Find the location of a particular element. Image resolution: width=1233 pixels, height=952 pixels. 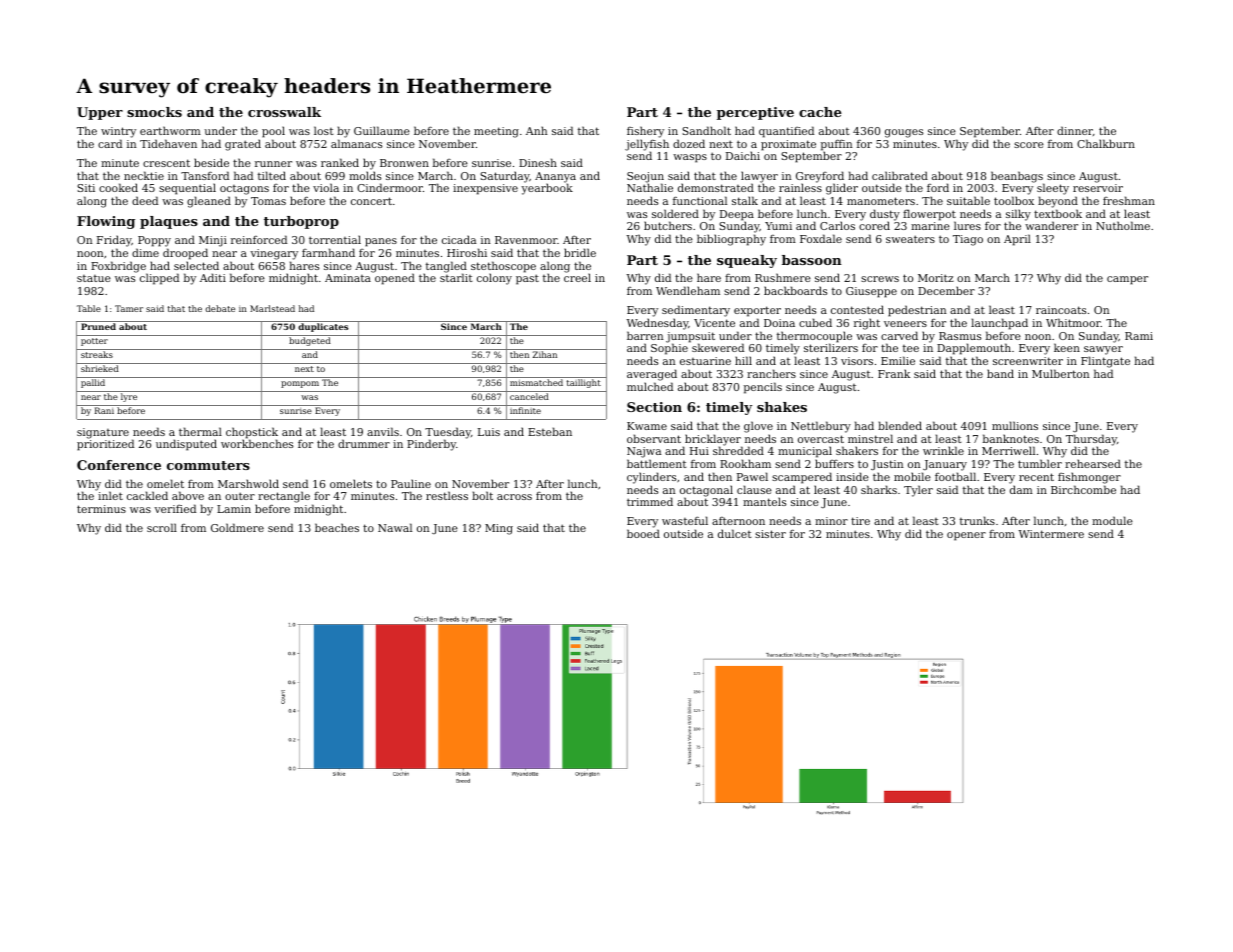

fishery is located at coordinates (645, 132).
